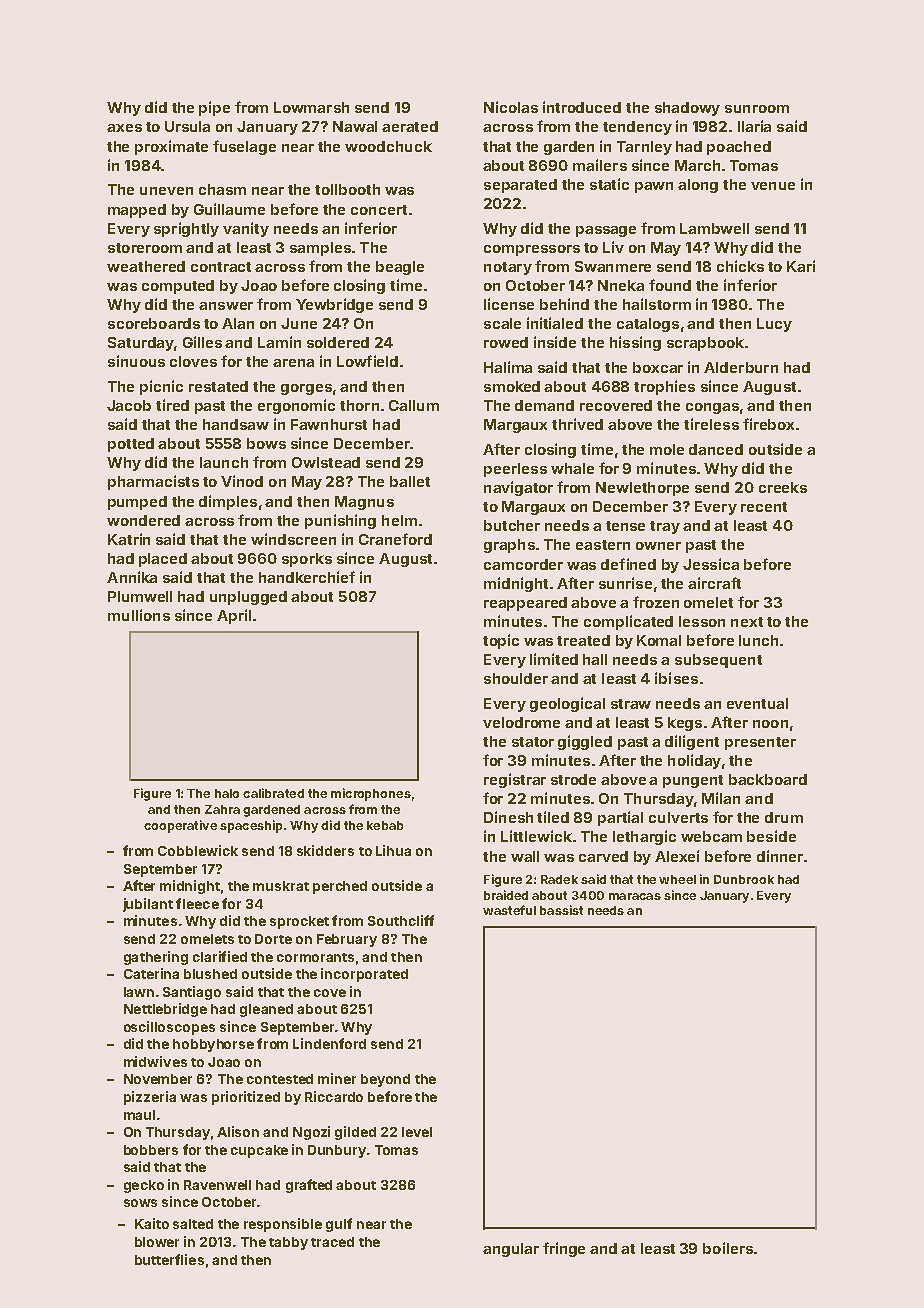  What do you see at coordinates (564, 1249) in the page?
I see `fringe` at bounding box center [564, 1249].
